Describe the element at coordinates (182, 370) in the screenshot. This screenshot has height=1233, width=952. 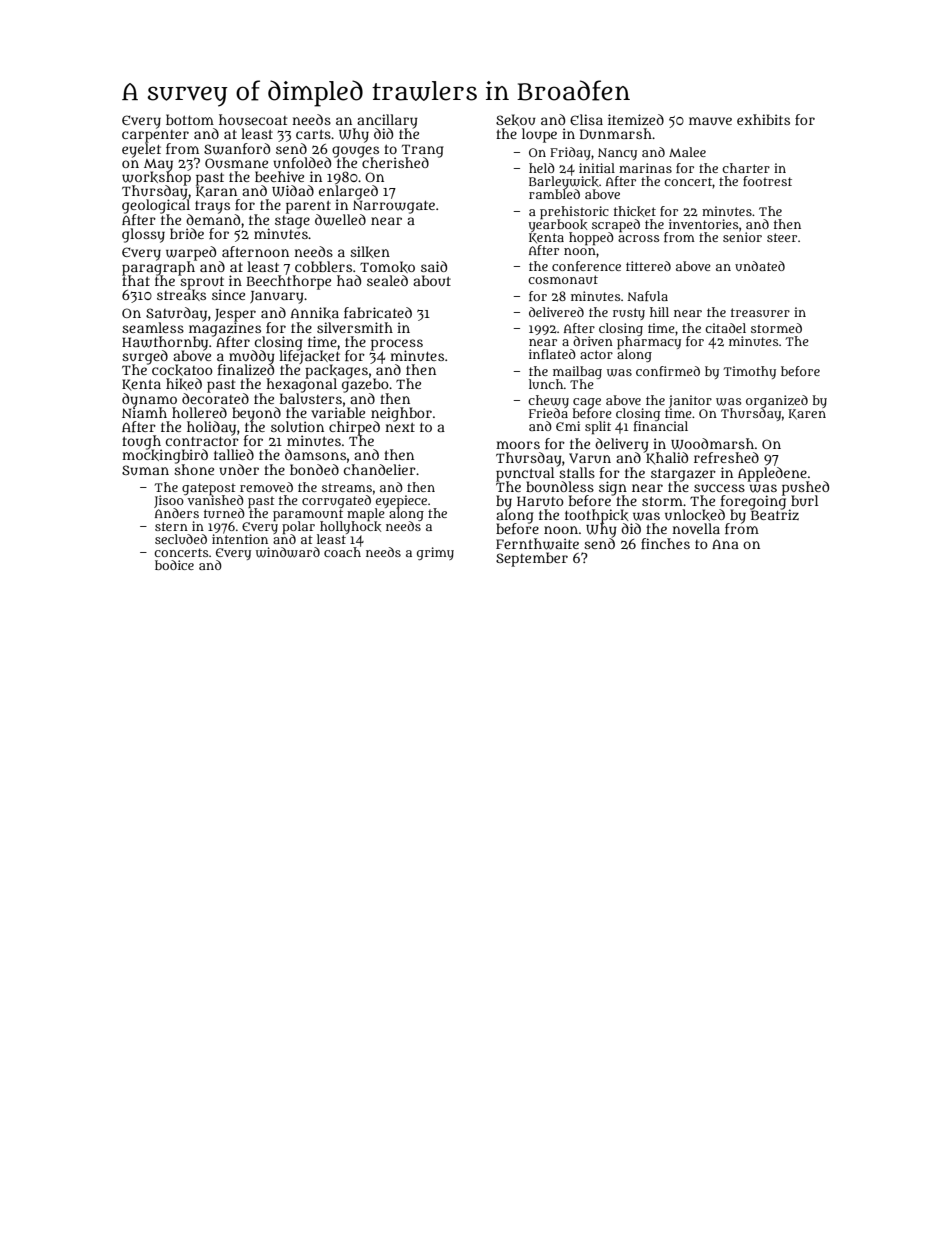
I see `cockatoo` at that location.
